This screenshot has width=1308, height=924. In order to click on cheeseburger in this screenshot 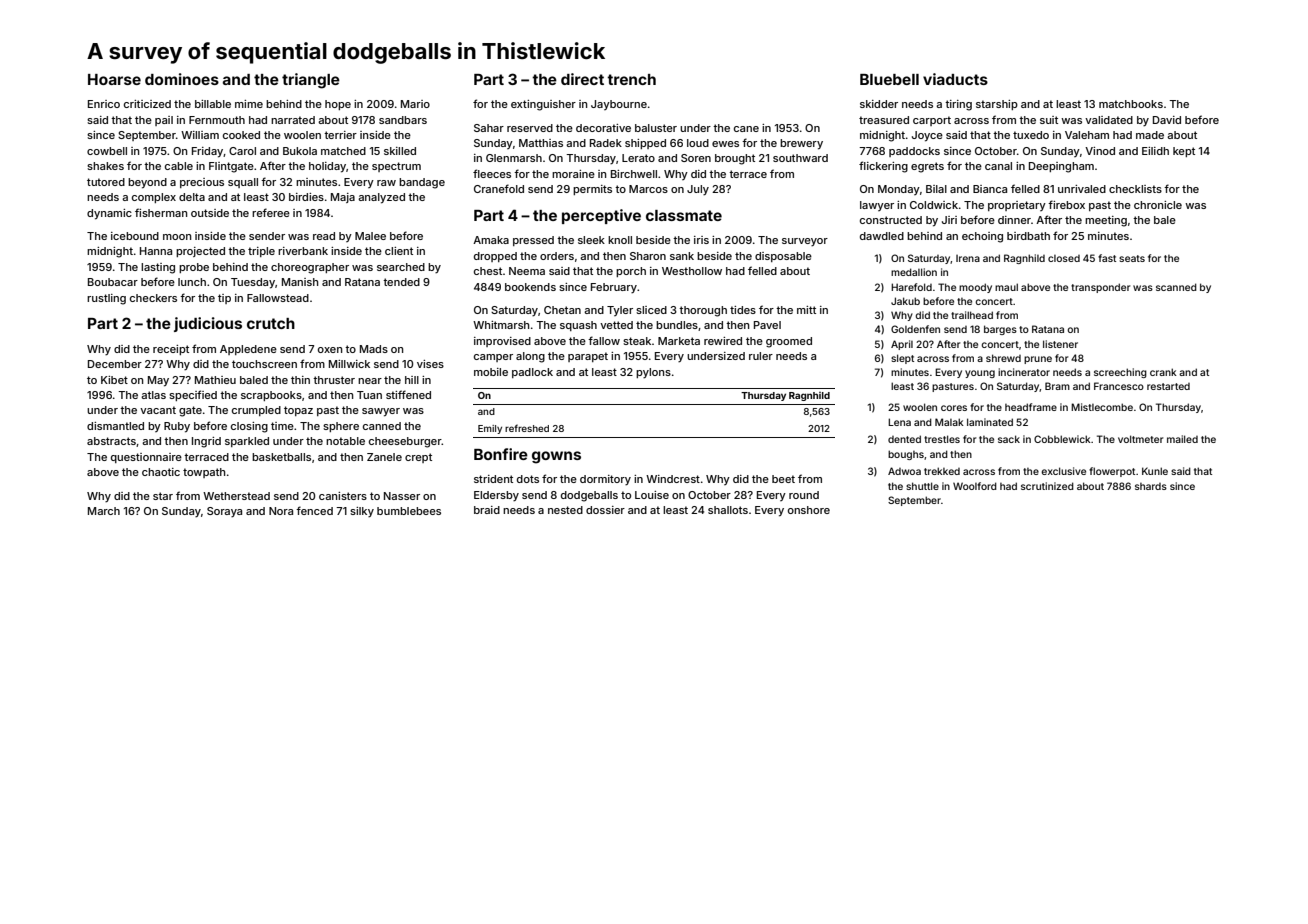, I will do `click(405, 442)`.
